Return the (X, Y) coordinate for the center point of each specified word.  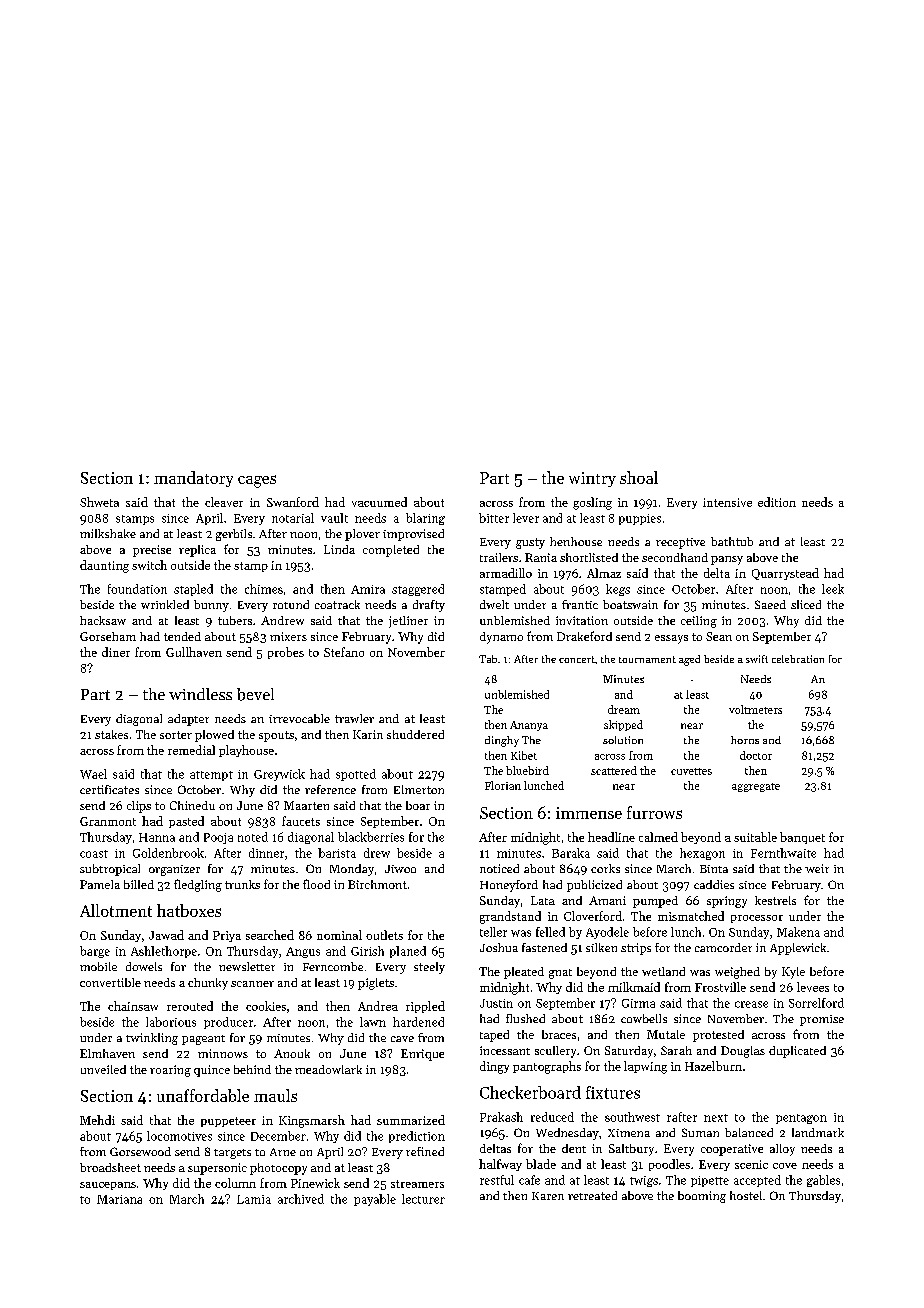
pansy (727, 560)
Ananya (529, 726)
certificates (109, 789)
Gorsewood (140, 1151)
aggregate (756, 787)
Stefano (344, 652)
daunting (104, 566)
